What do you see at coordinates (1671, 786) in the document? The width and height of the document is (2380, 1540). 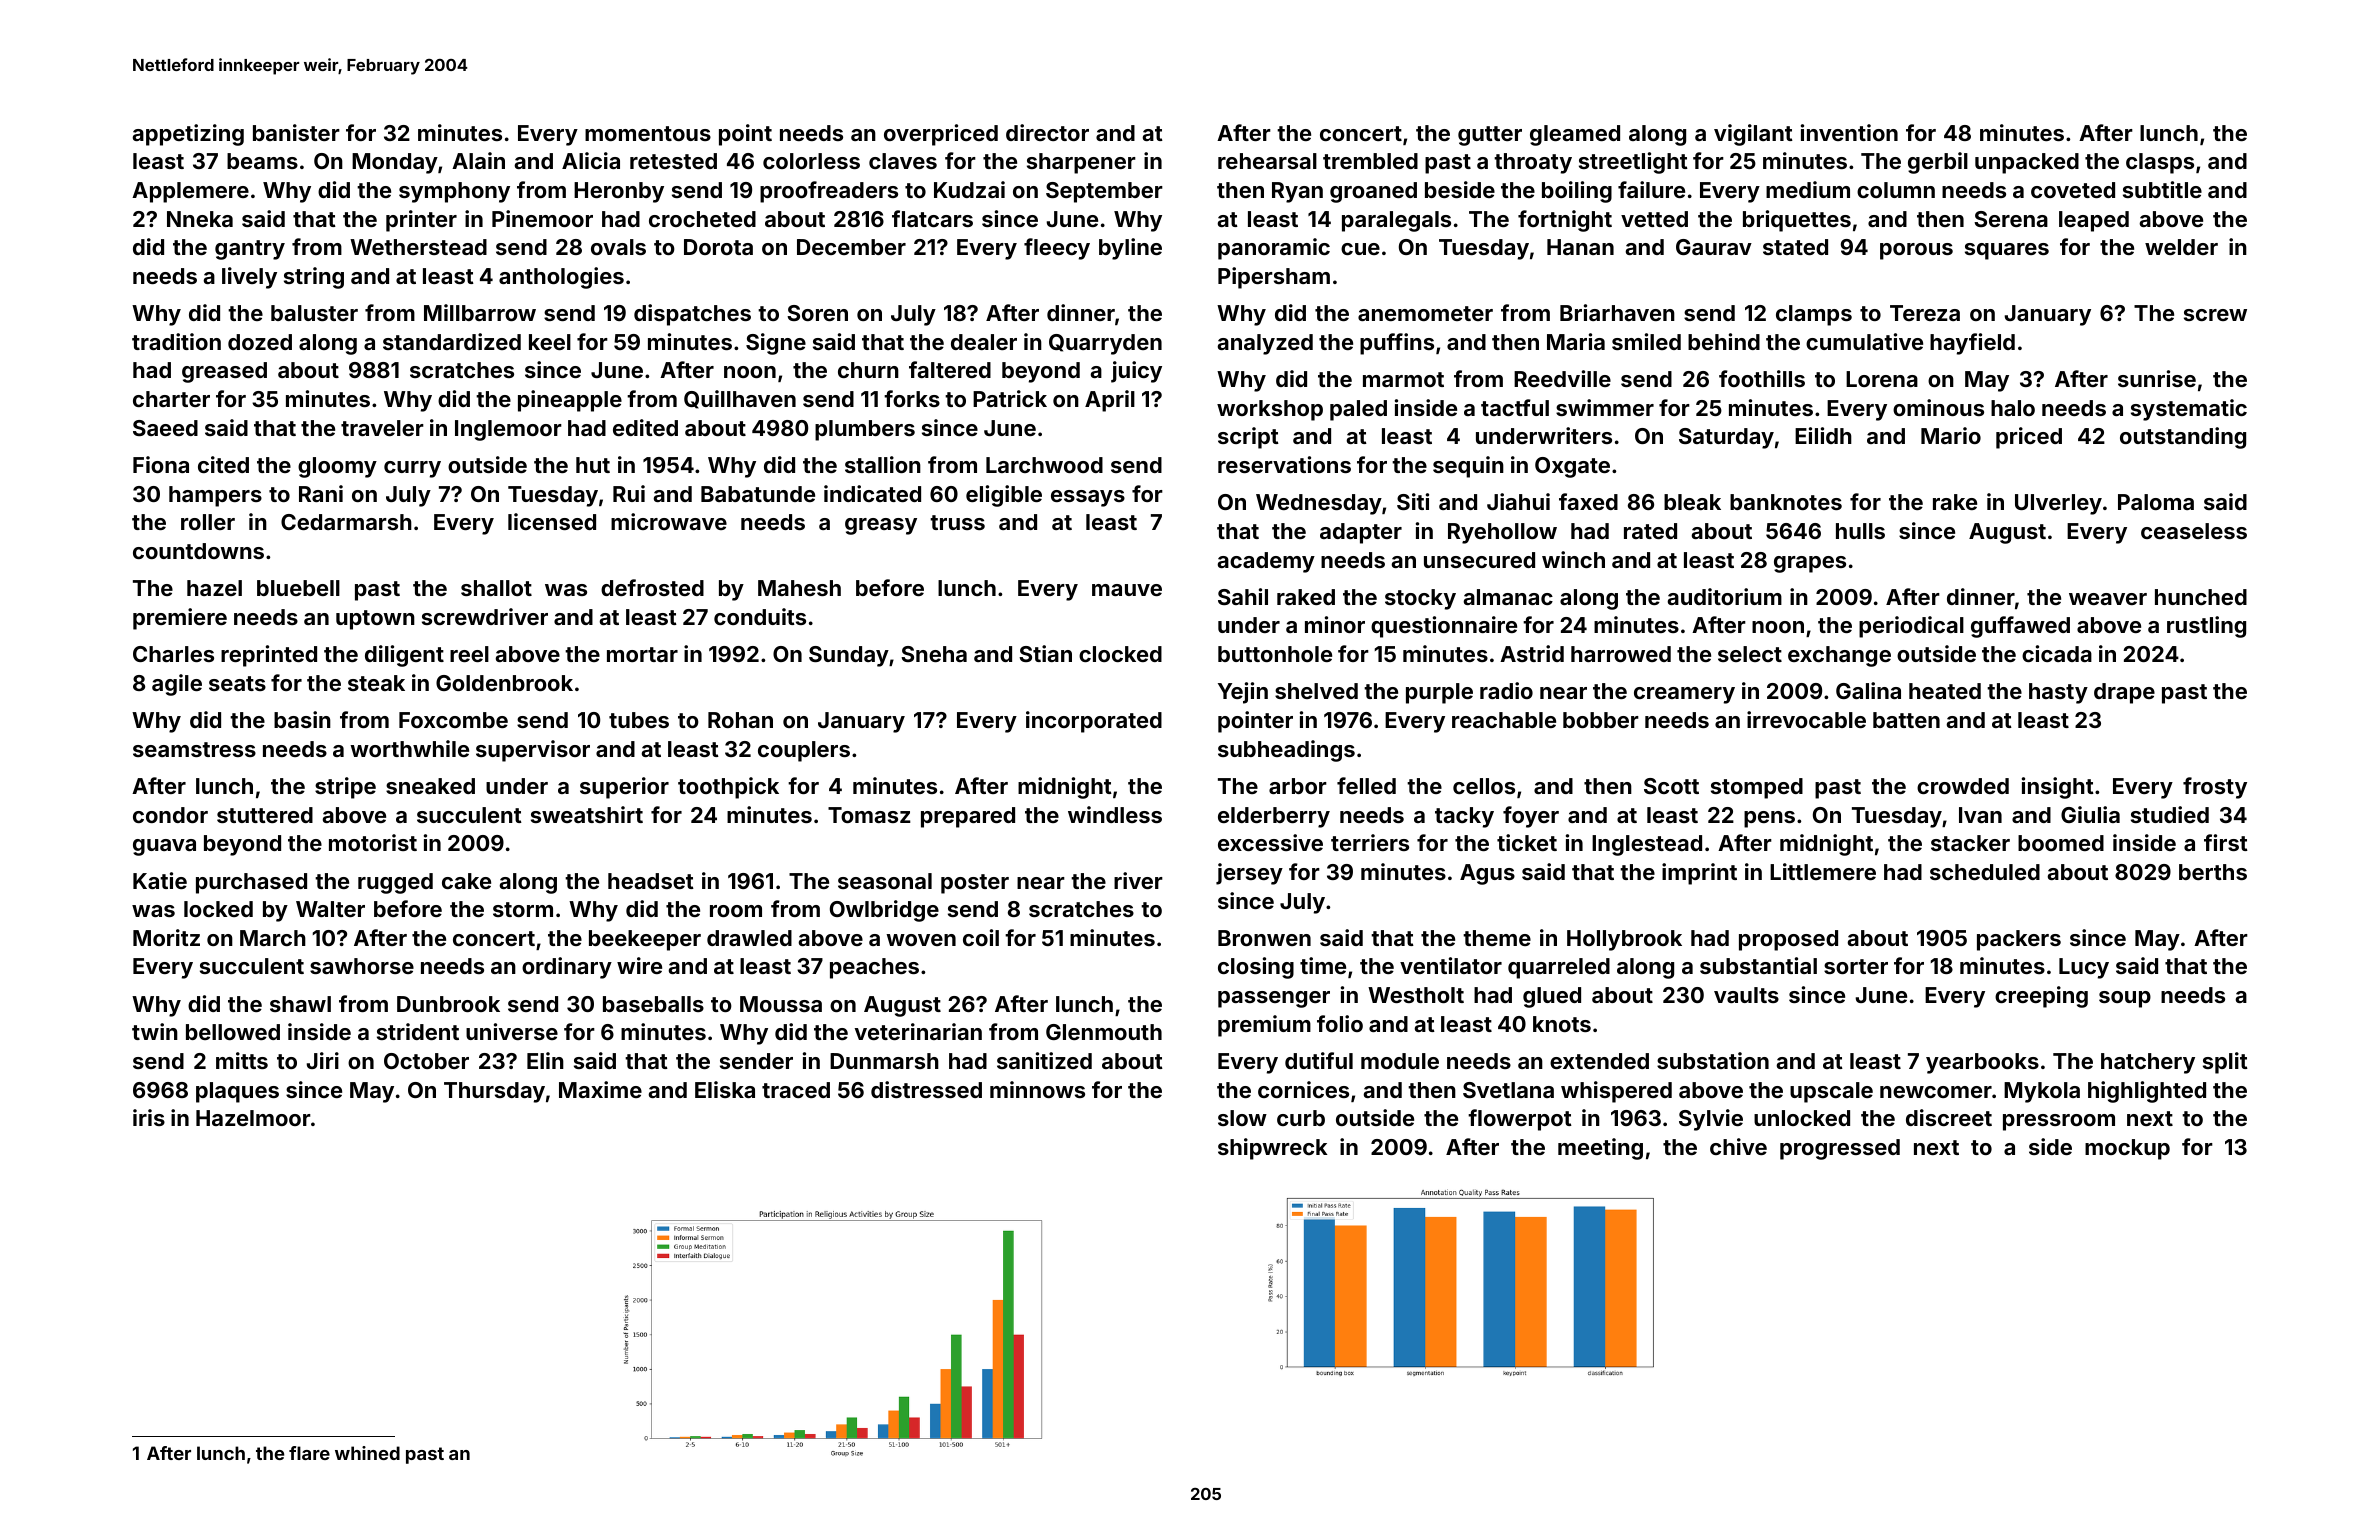 I see `Scott` at bounding box center [1671, 786].
